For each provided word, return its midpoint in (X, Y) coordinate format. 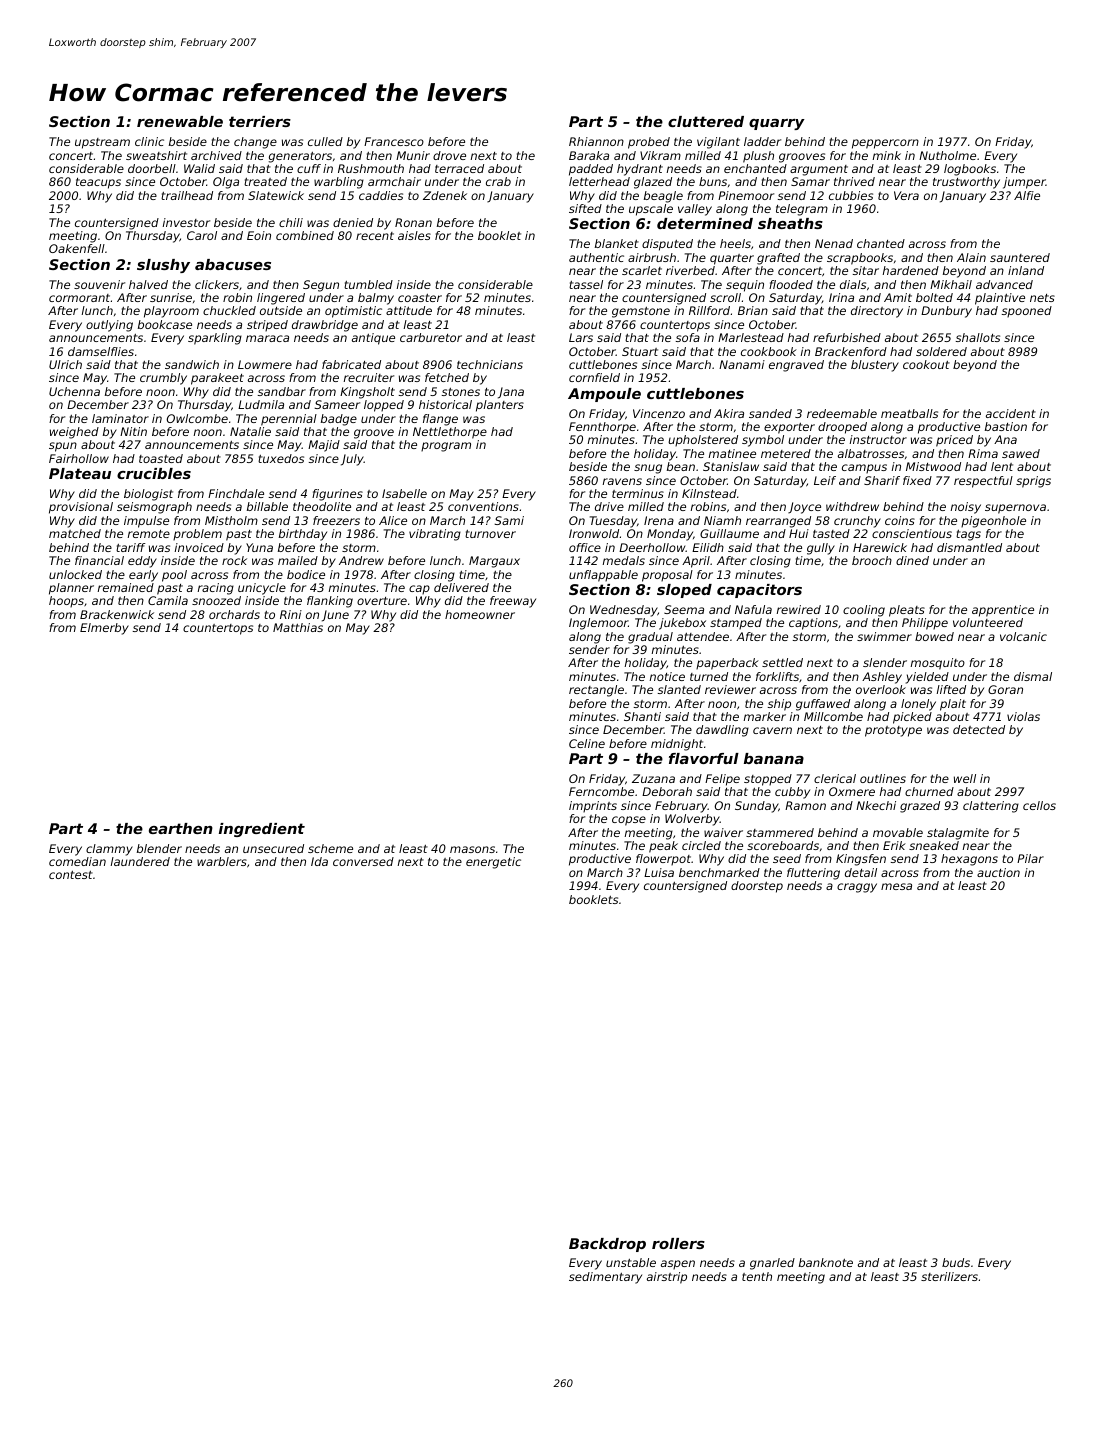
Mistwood (933, 466)
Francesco (394, 141)
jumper (1024, 183)
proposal (667, 576)
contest (71, 875)
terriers (260, 121)
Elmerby (104, 629)
